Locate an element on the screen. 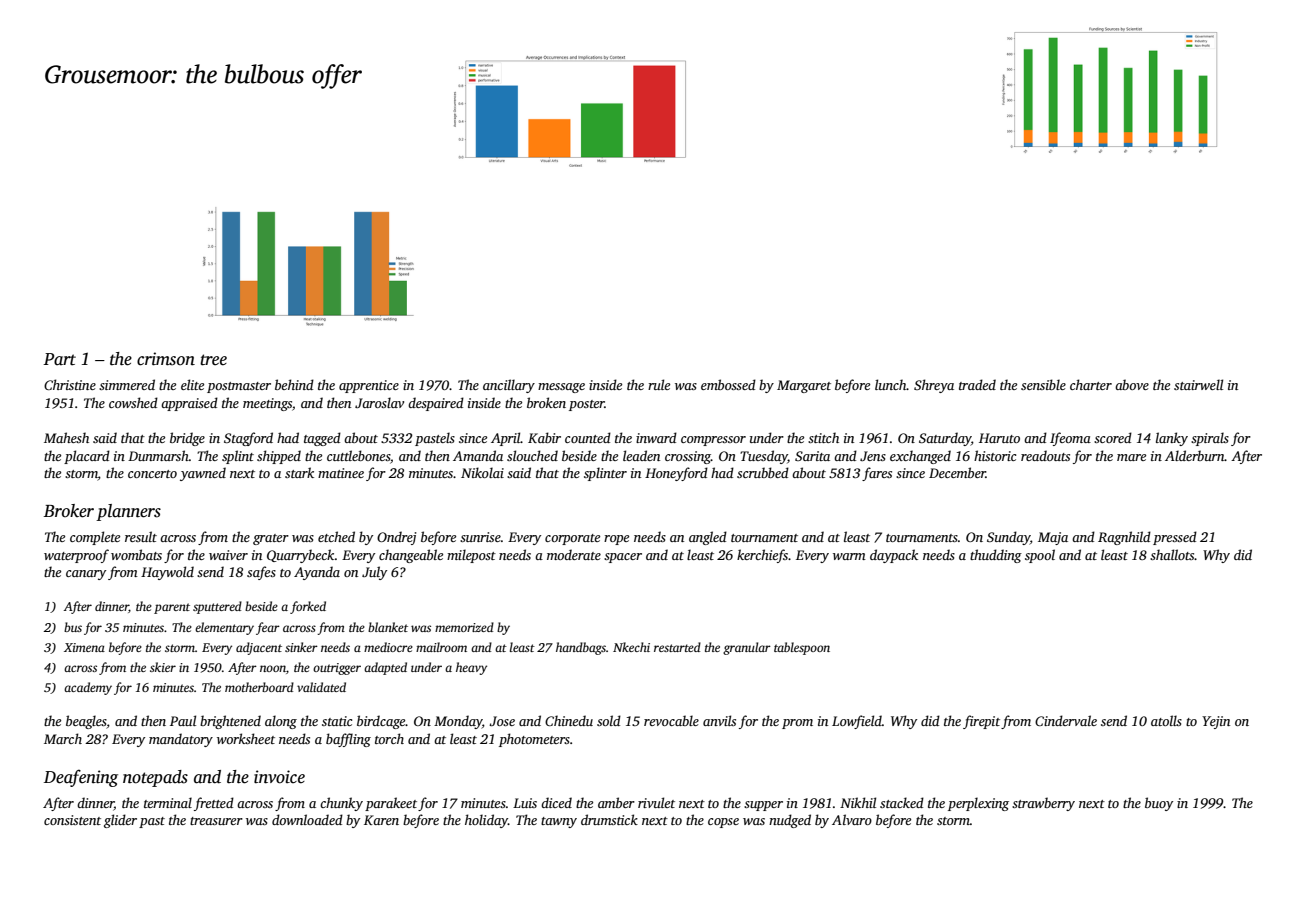 The image size is (1308, 924). Jaroslav is located at coordinates (379, 402).
